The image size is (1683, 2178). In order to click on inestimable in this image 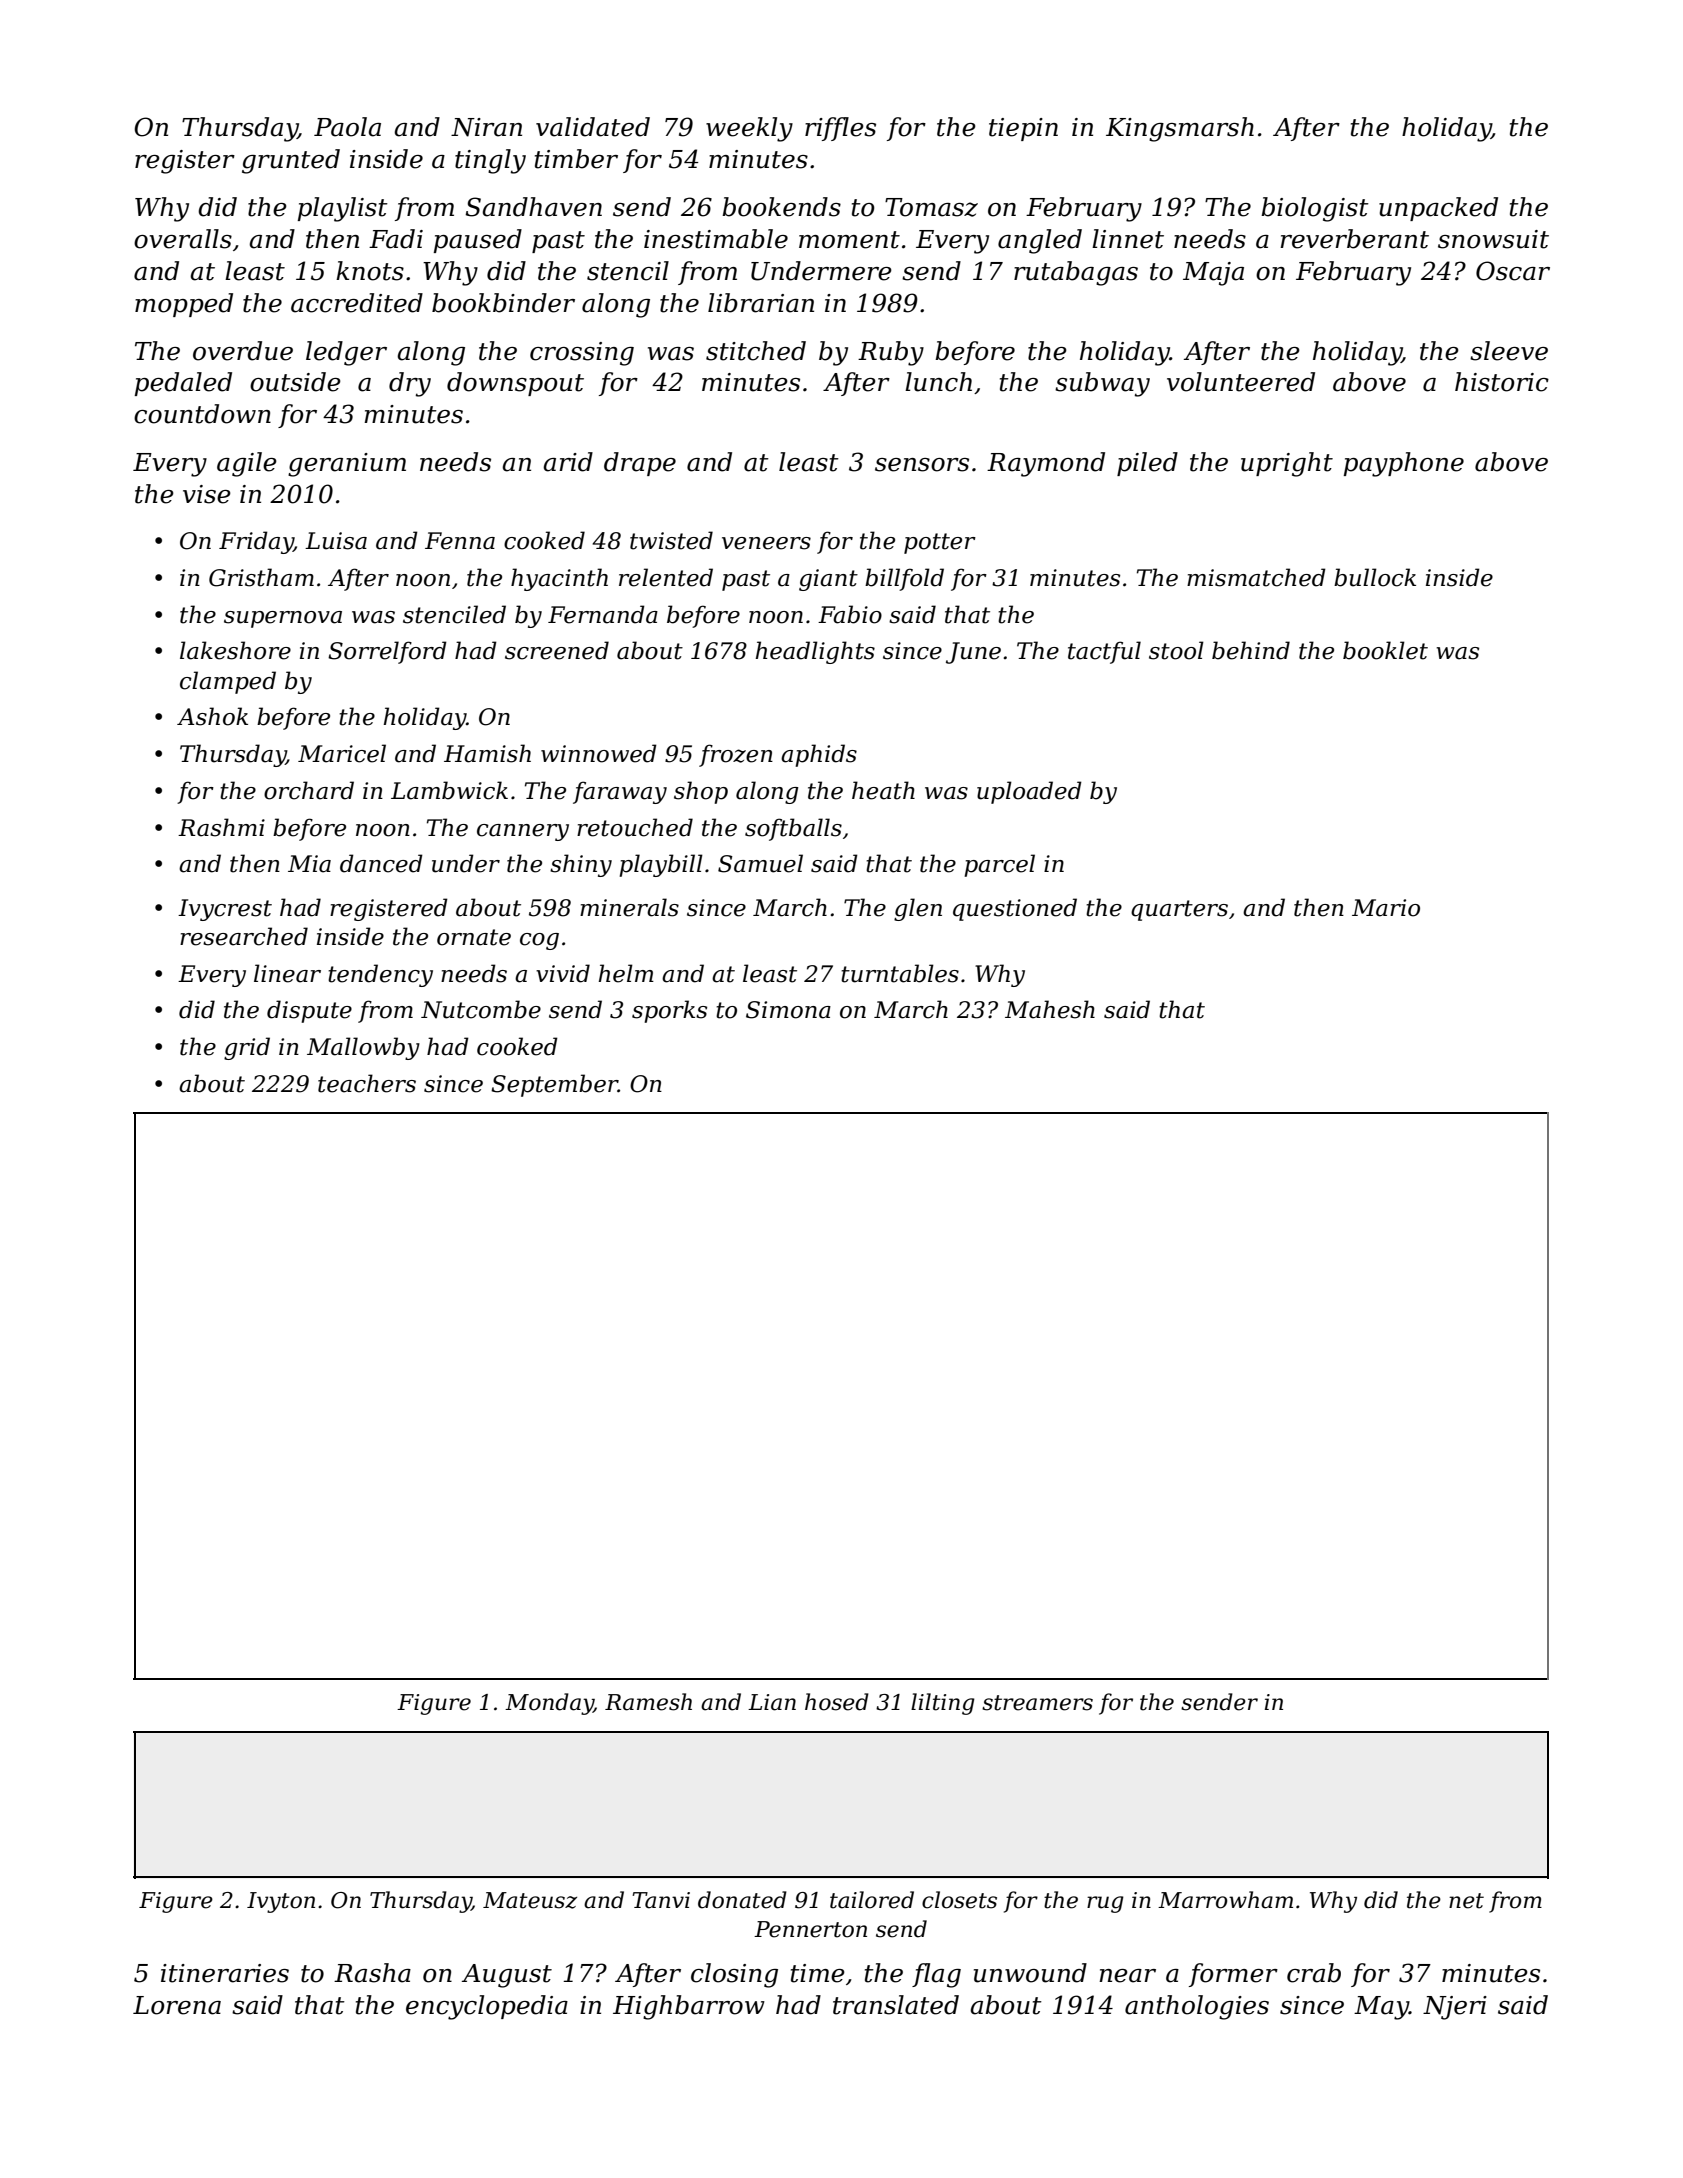, I will do `click(716, 239)`.
